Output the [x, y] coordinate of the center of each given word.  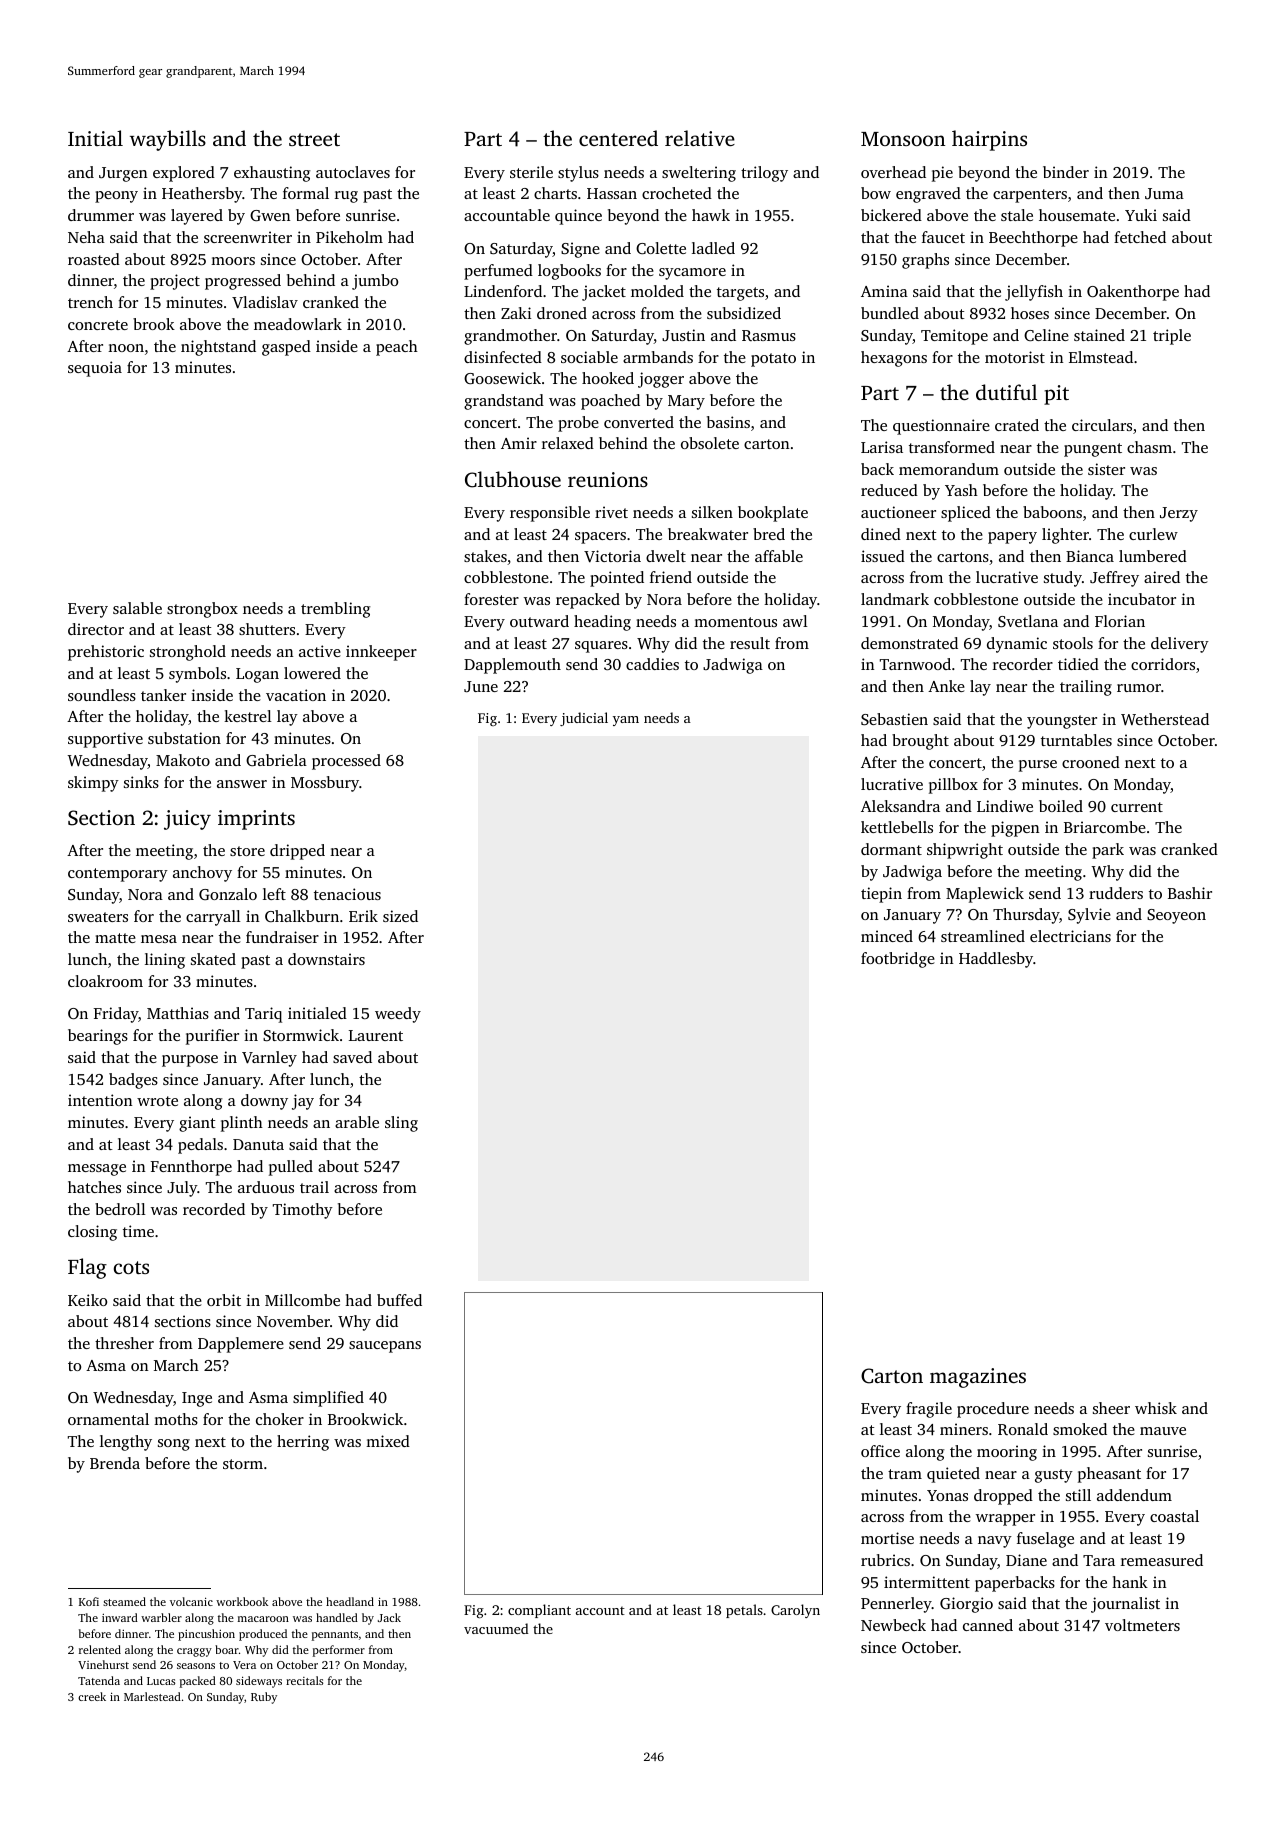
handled [337, 1617]
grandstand [504, 402]
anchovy [202, 874]
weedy [398, 1015]
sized [400, 916]
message [97, 1170]
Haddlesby [996, 960]
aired [1162, 577]
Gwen [270, 215]
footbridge [898, 960]
